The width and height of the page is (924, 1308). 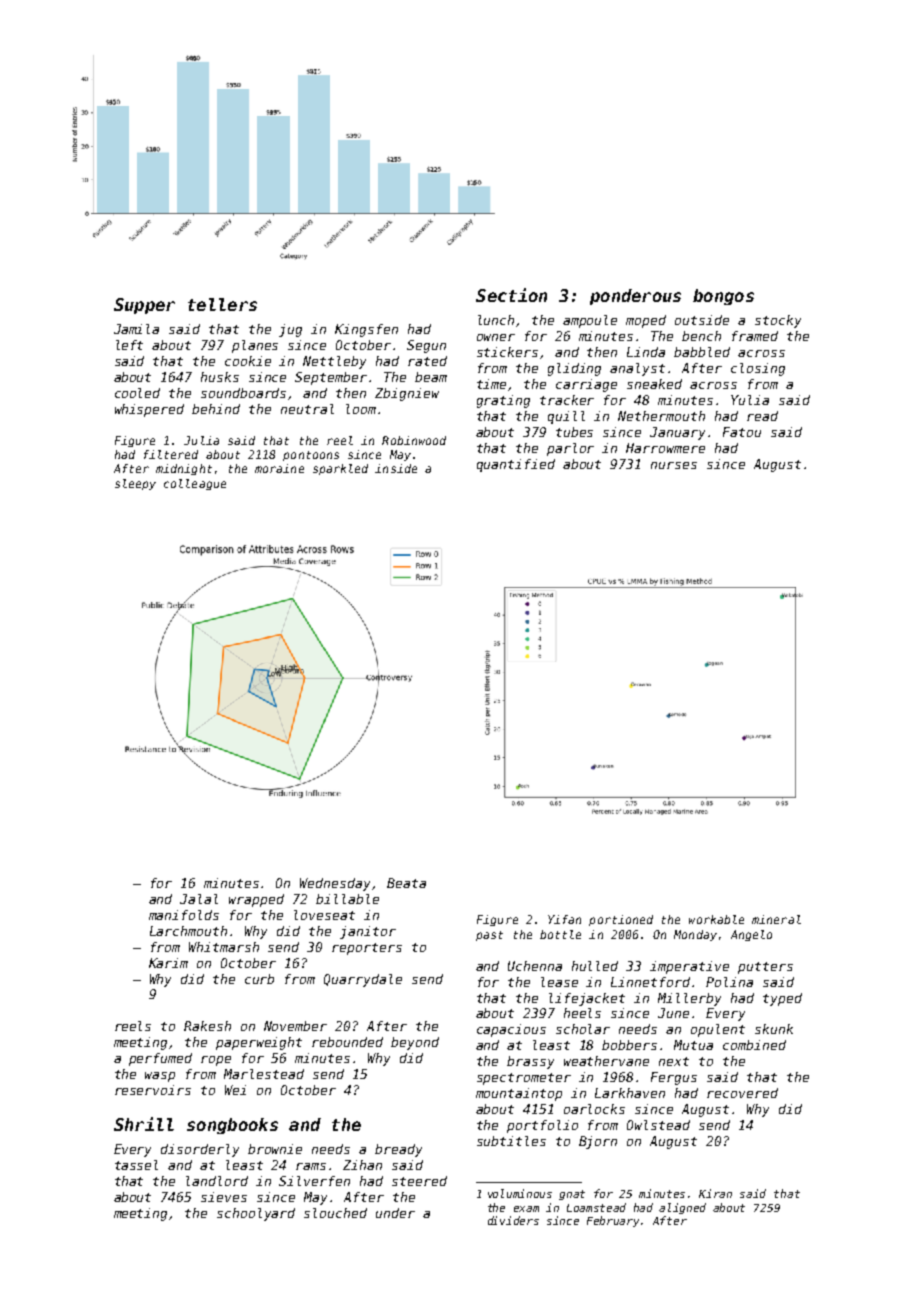 I want to click on sieves, so click(x=224, y=1197).
